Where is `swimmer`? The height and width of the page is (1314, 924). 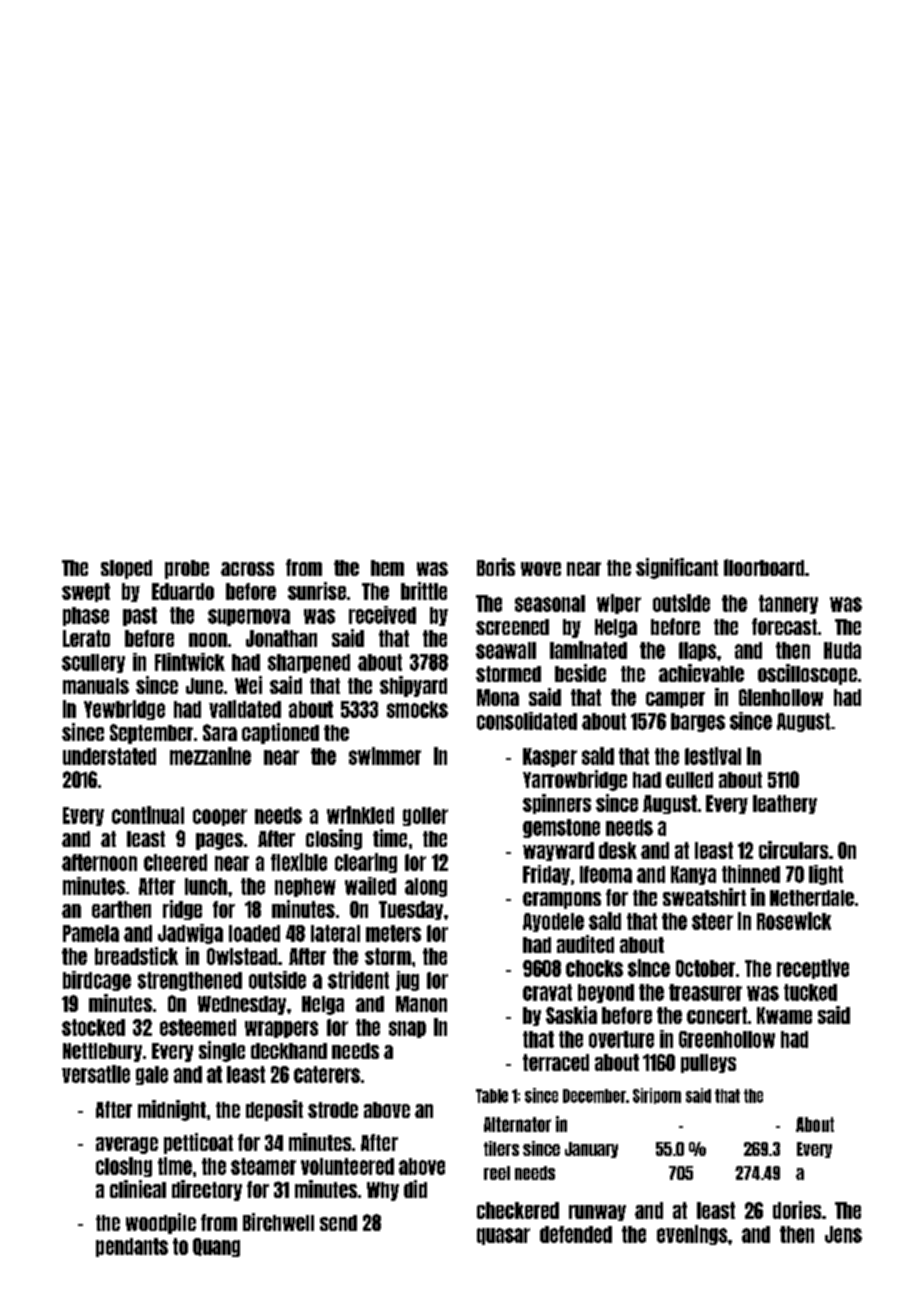
swimmer is located at coordinates (385, 756).
